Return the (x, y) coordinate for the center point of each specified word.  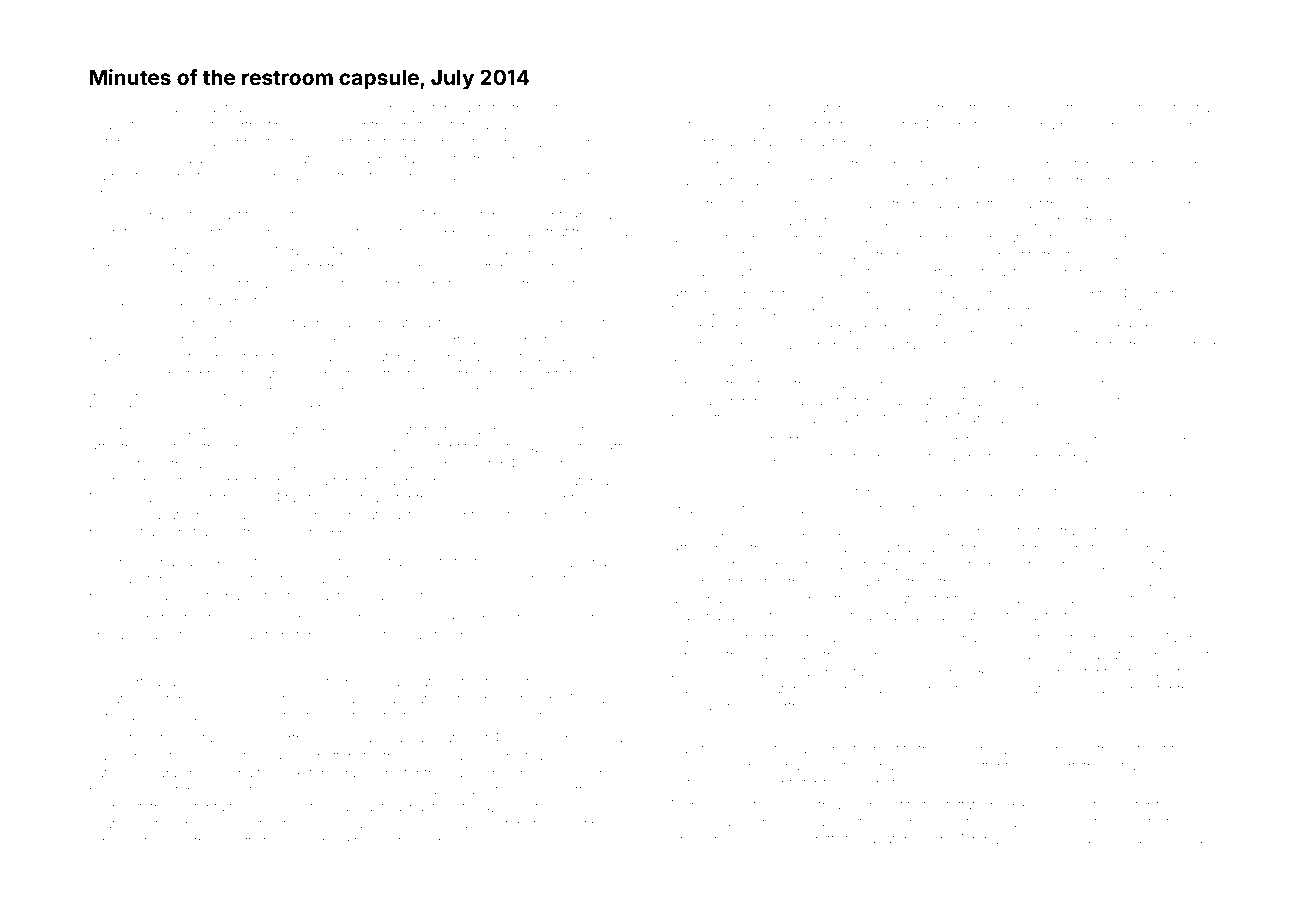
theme (360, 284)
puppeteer (1185, 347)
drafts (823, 838)
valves (837, 205)
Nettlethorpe (265, 841)
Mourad (1187, 839)
